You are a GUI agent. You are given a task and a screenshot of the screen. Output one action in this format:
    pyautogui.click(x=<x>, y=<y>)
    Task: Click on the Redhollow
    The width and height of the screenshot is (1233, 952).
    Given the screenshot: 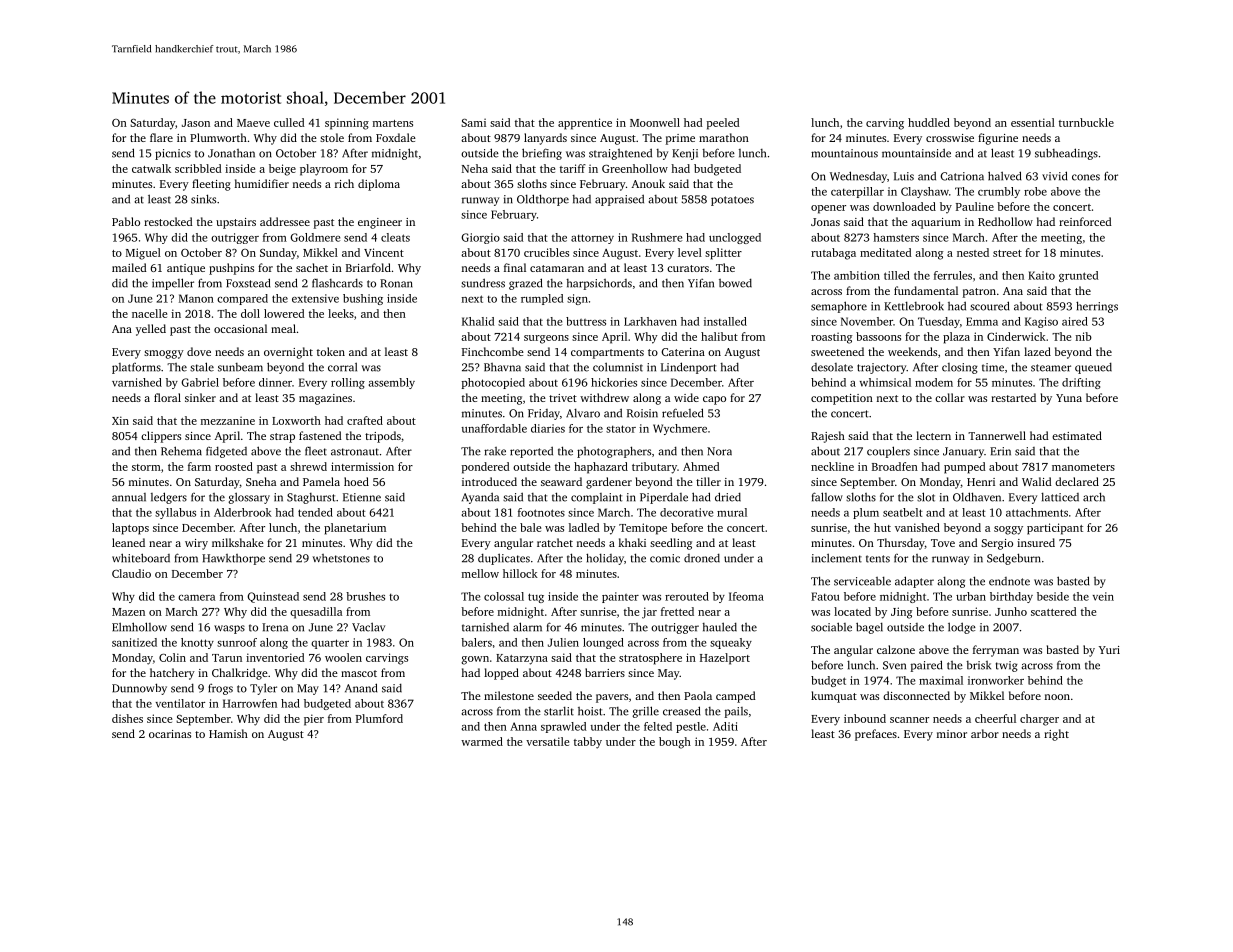 What is the action you would take?
    pyautogui.click(x=1005, y=221)
